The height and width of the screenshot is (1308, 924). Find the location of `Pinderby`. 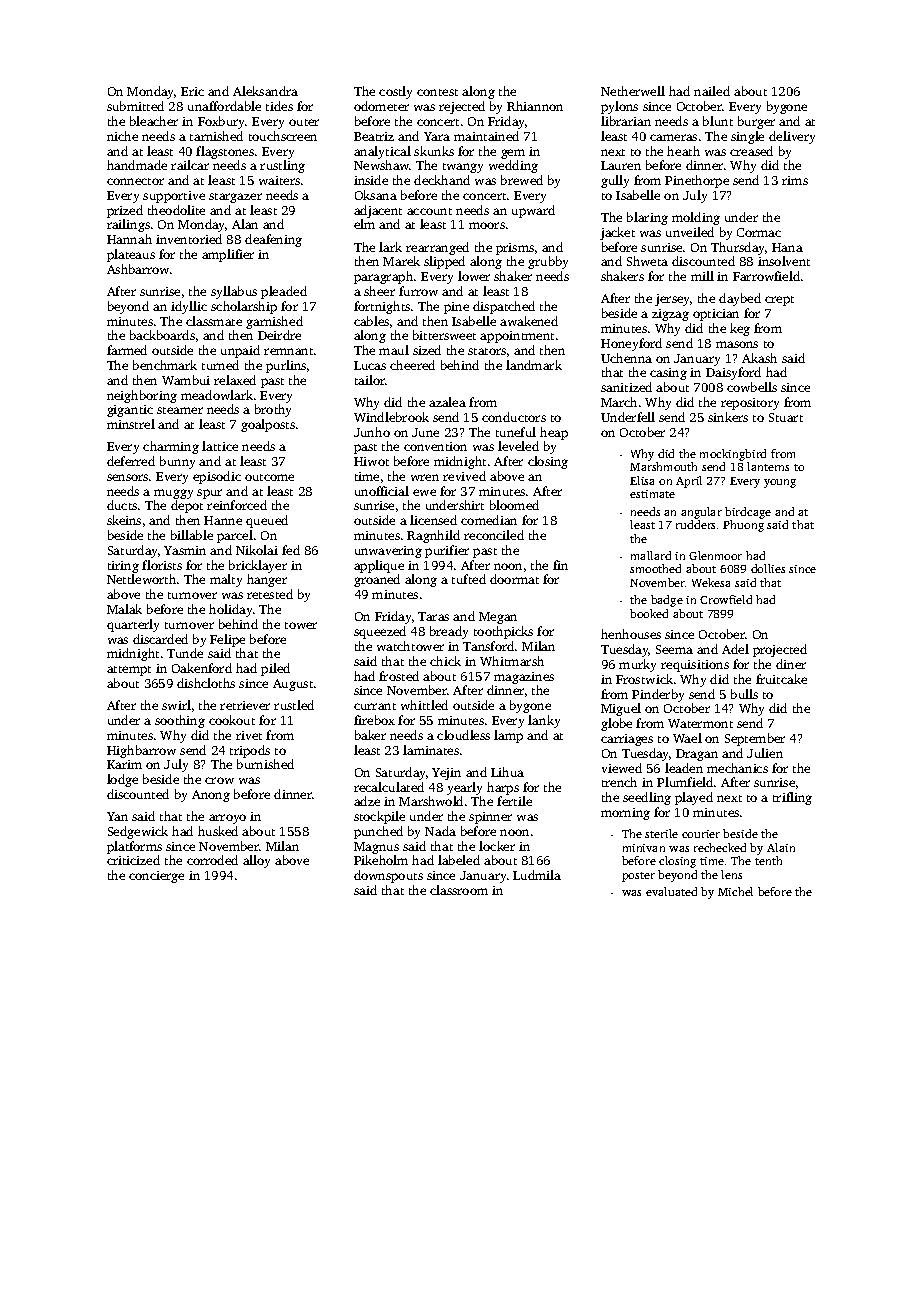

Pinderby is located at coordinates (658, 695).
